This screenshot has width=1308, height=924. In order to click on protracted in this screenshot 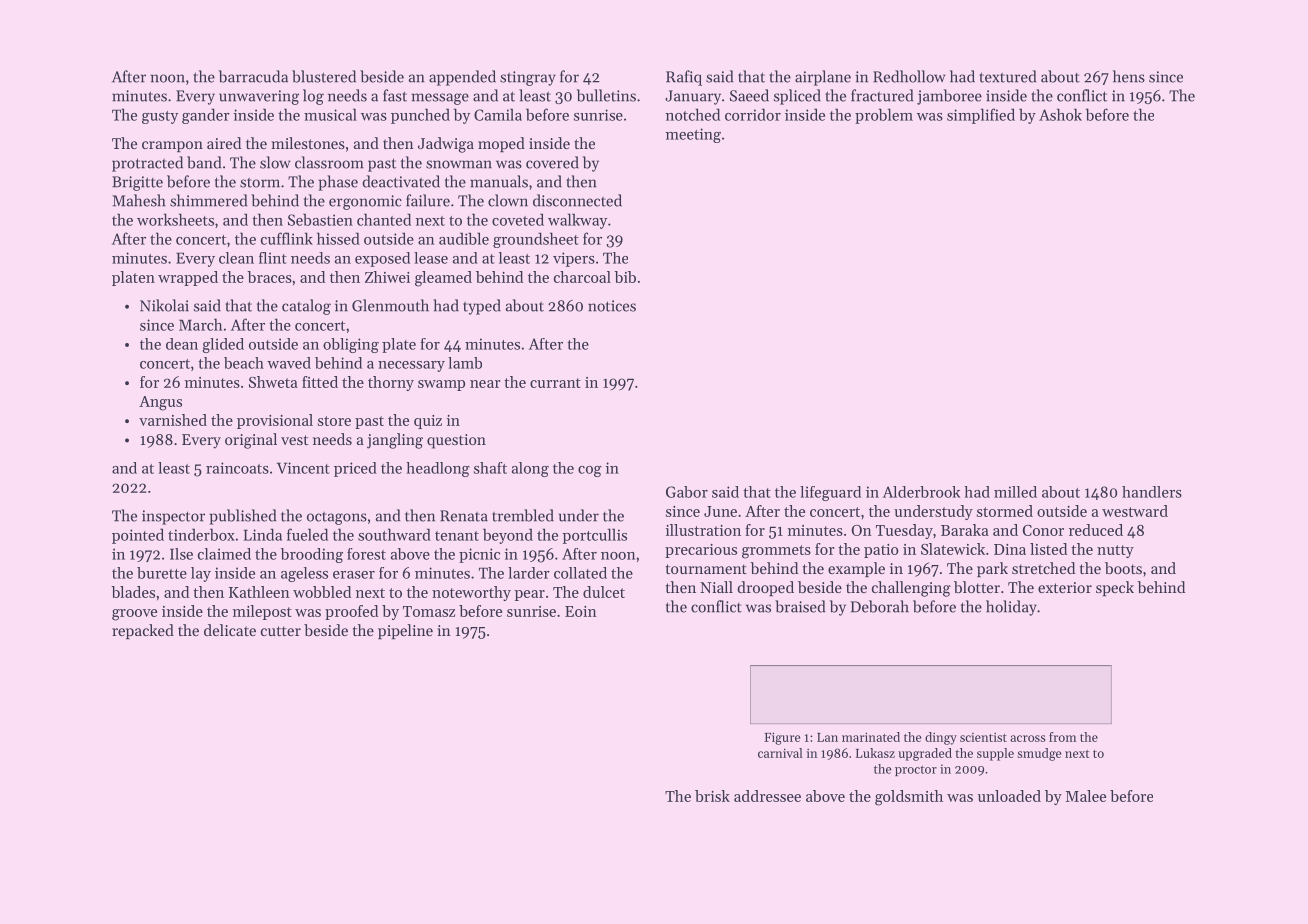, I will do `click(147, 164)`.
